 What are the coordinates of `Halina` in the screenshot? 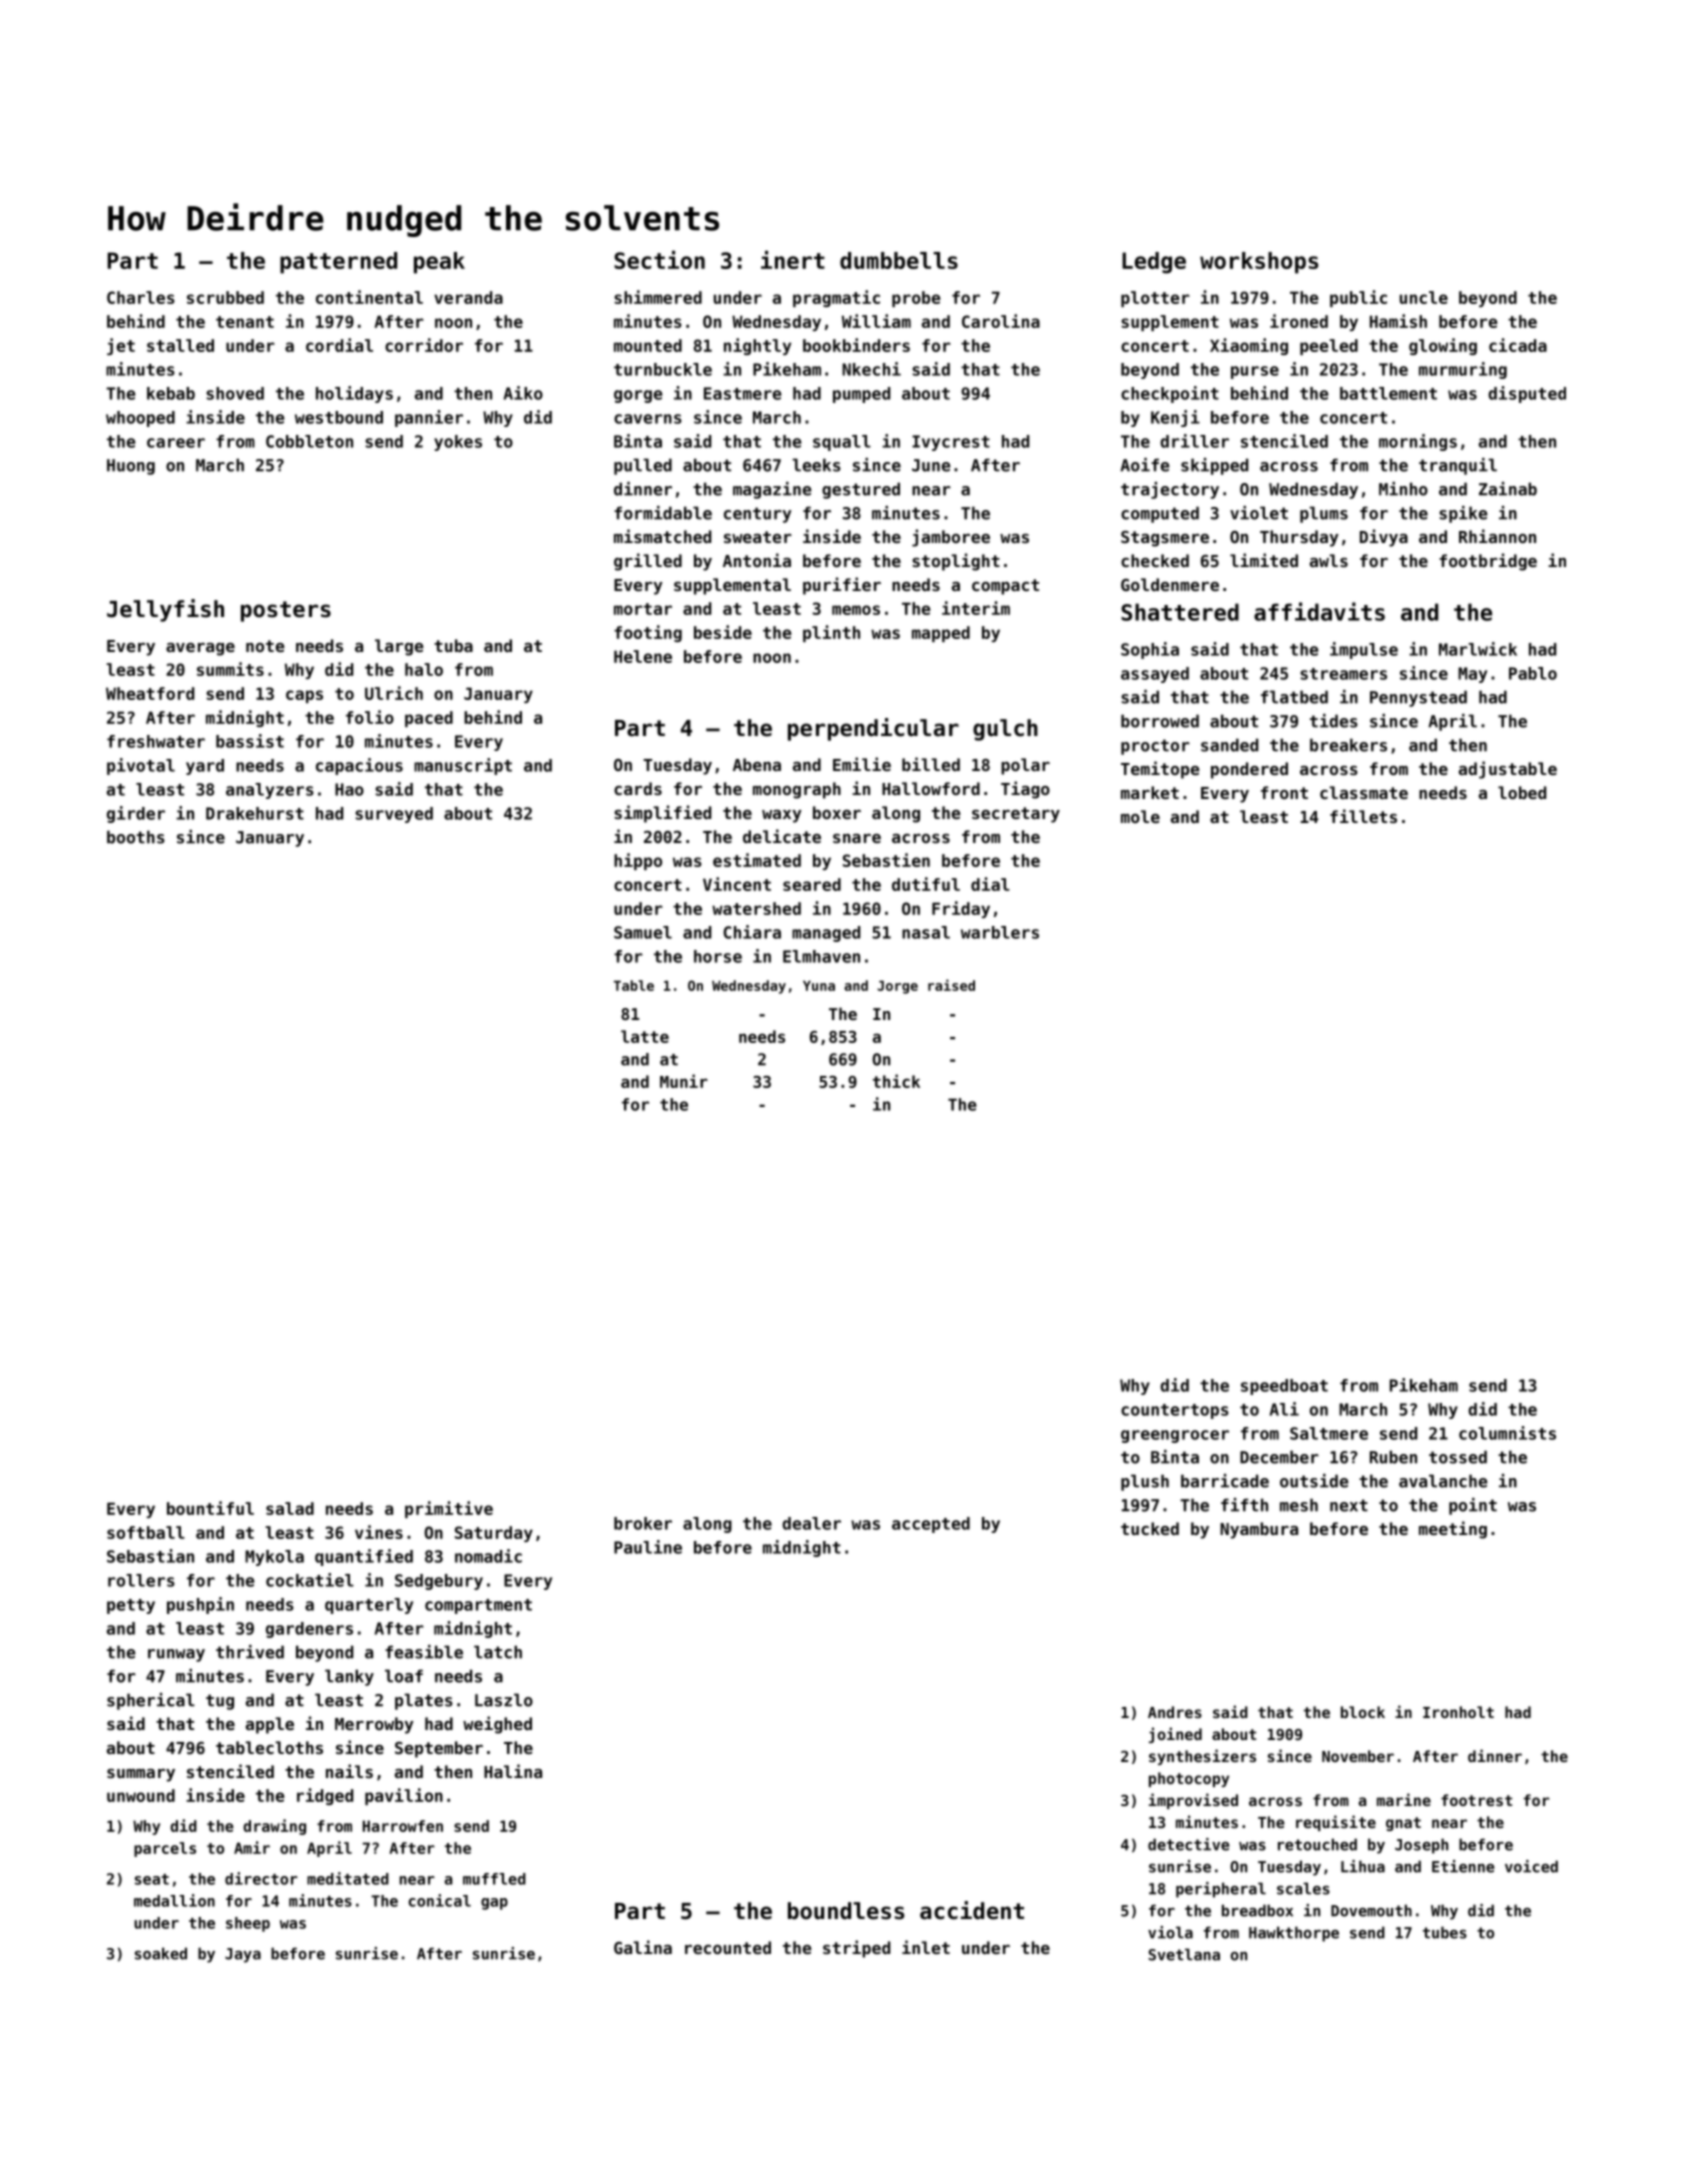 It's located at (513, 1771).
